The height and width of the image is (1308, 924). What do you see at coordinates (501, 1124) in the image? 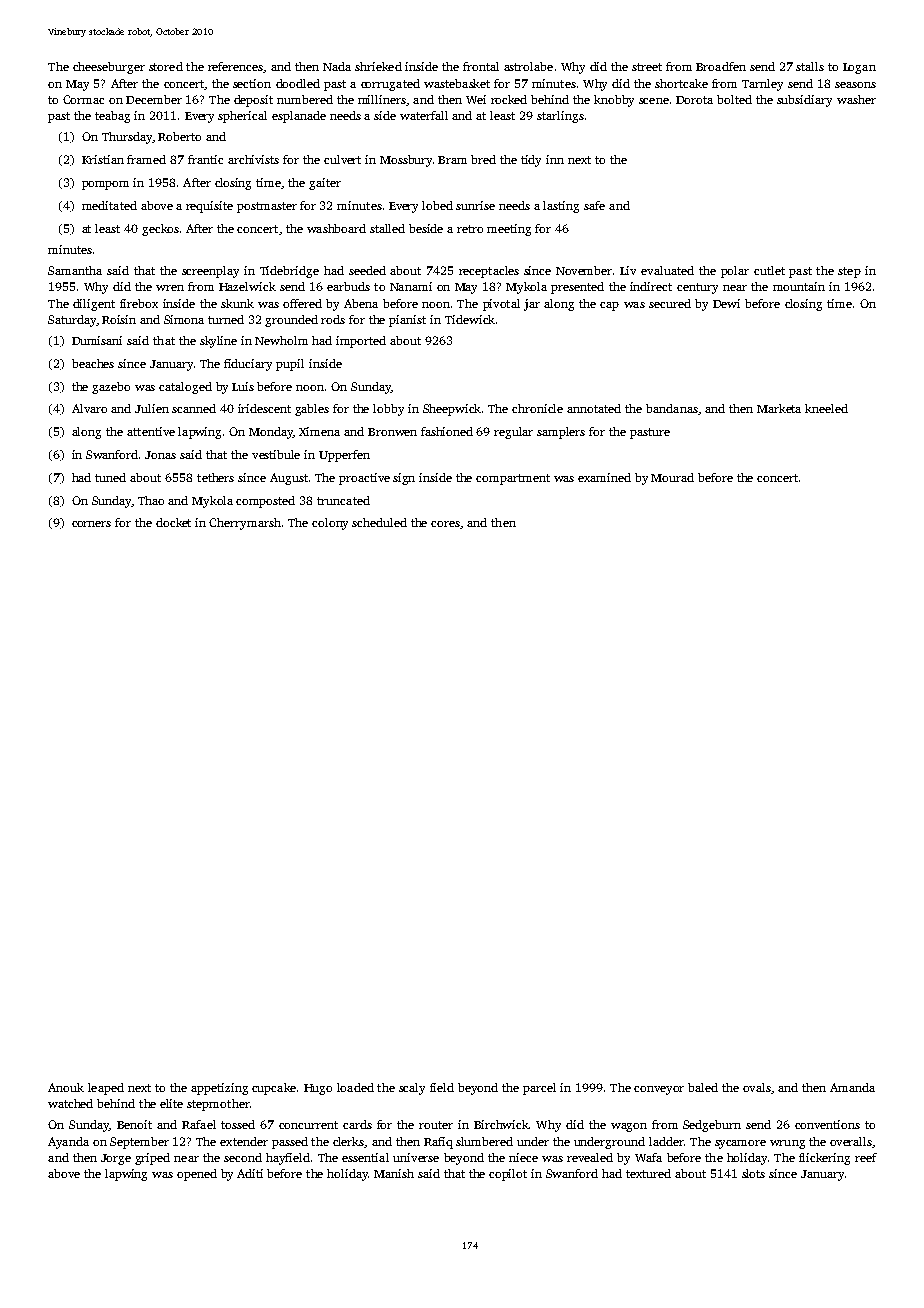
I see `Birchwick` at bounding box center [501, 1124].
